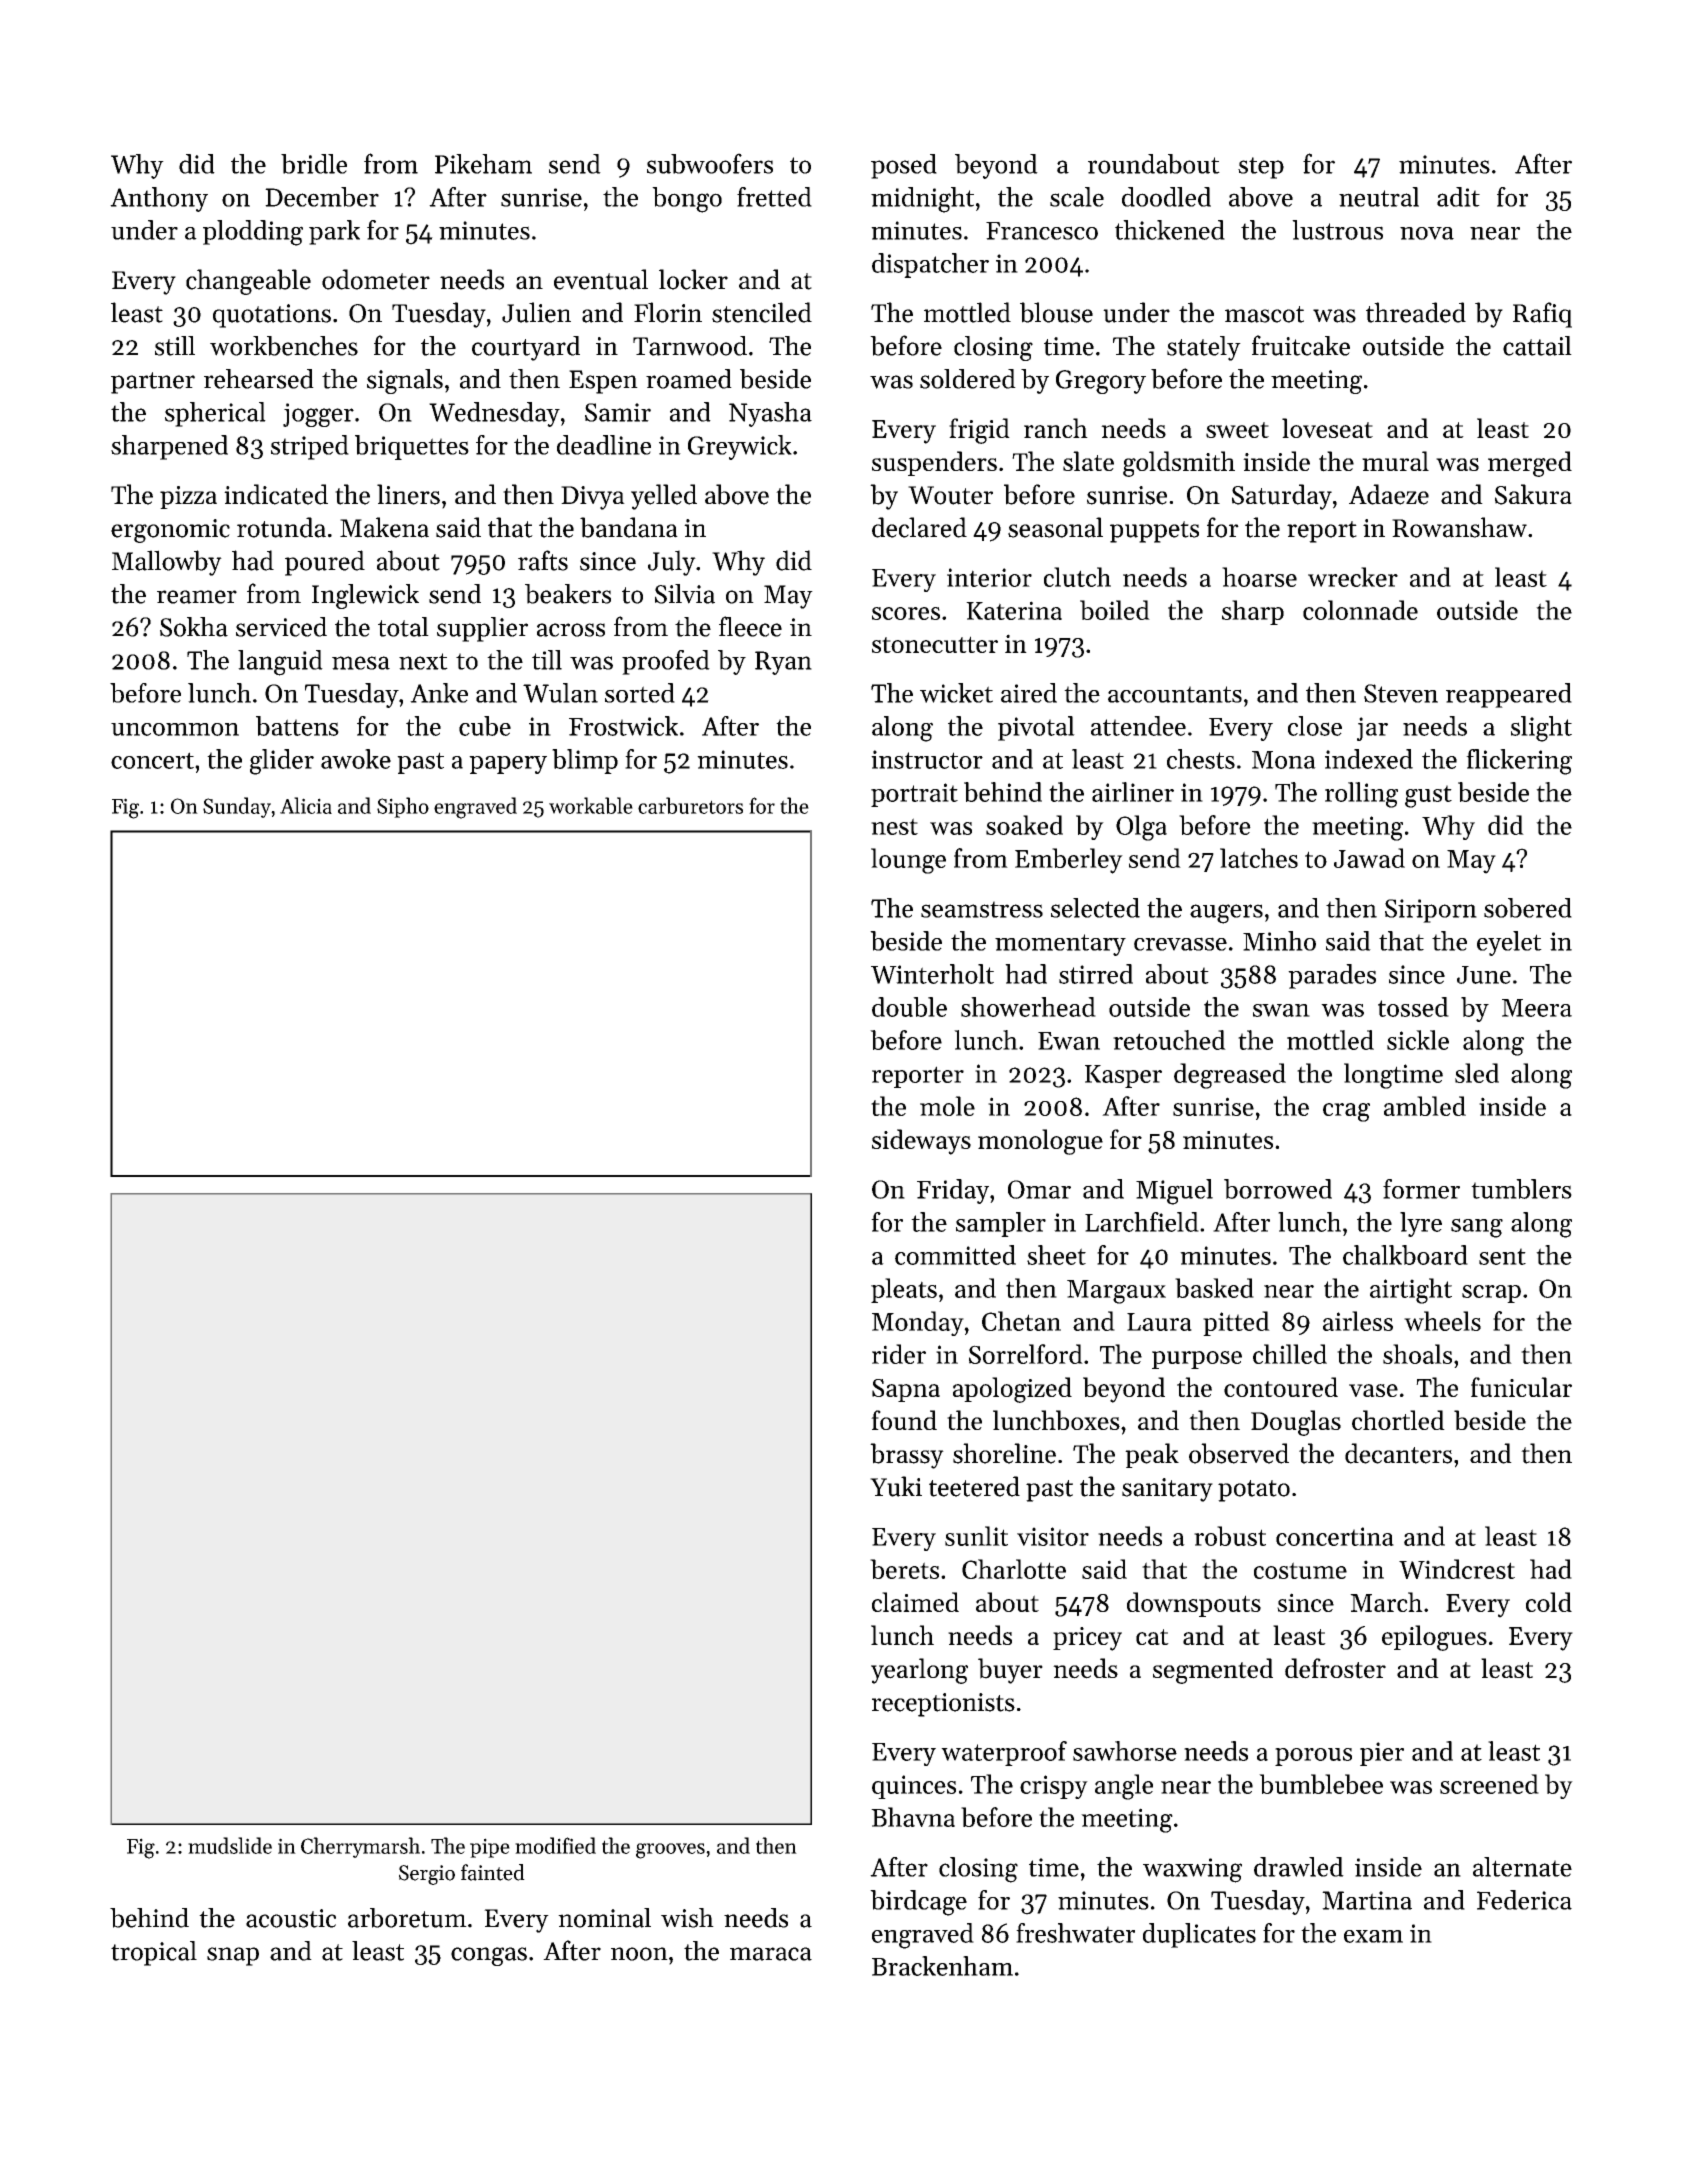  Describe the element at coordinates (1524, 1900) in the screenshot. I see `Federica` at that location.
